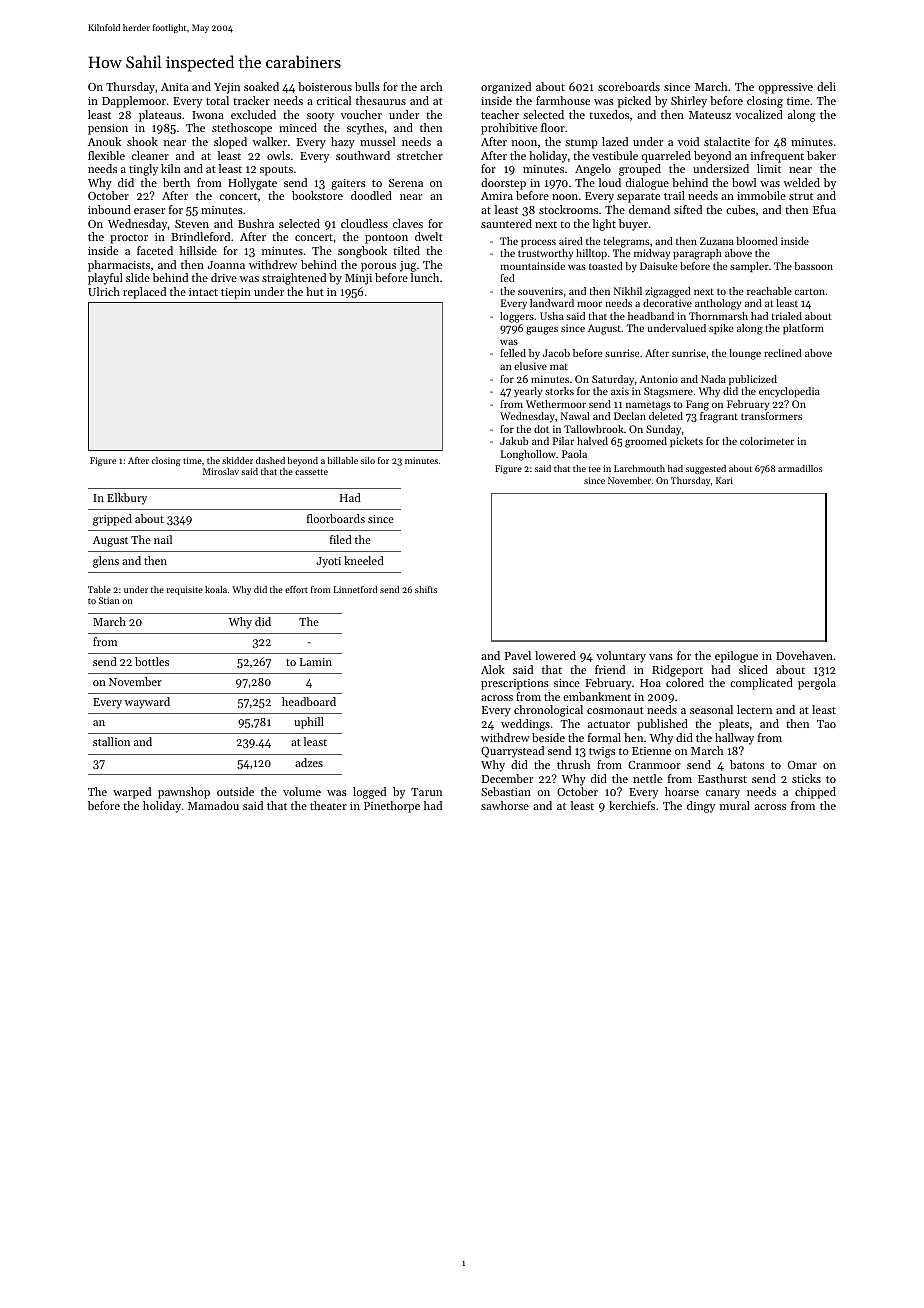  I want to click on encyclopedia, so click(789, 392).
